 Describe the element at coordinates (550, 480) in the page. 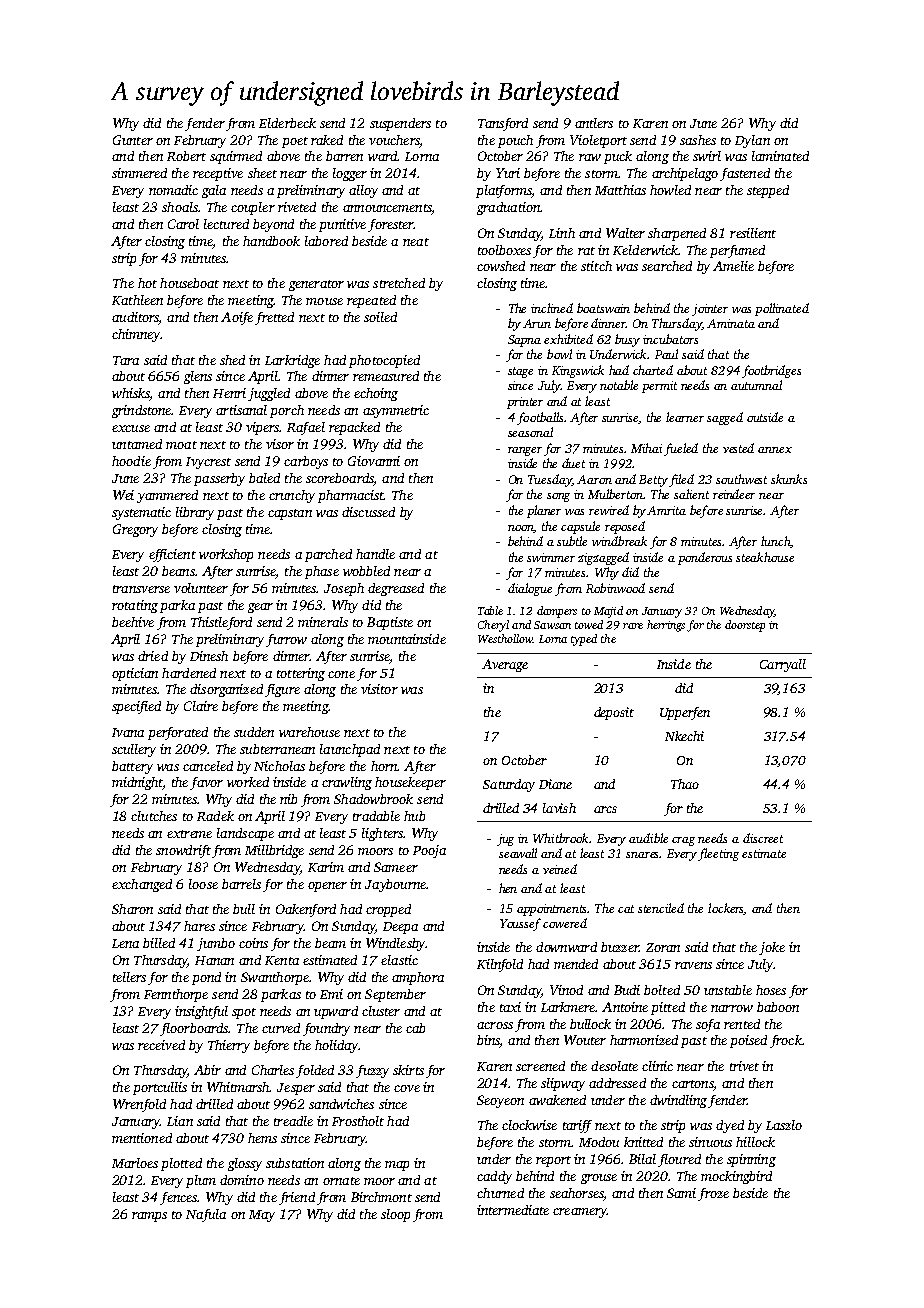

I see `Tuesday` at that location.
